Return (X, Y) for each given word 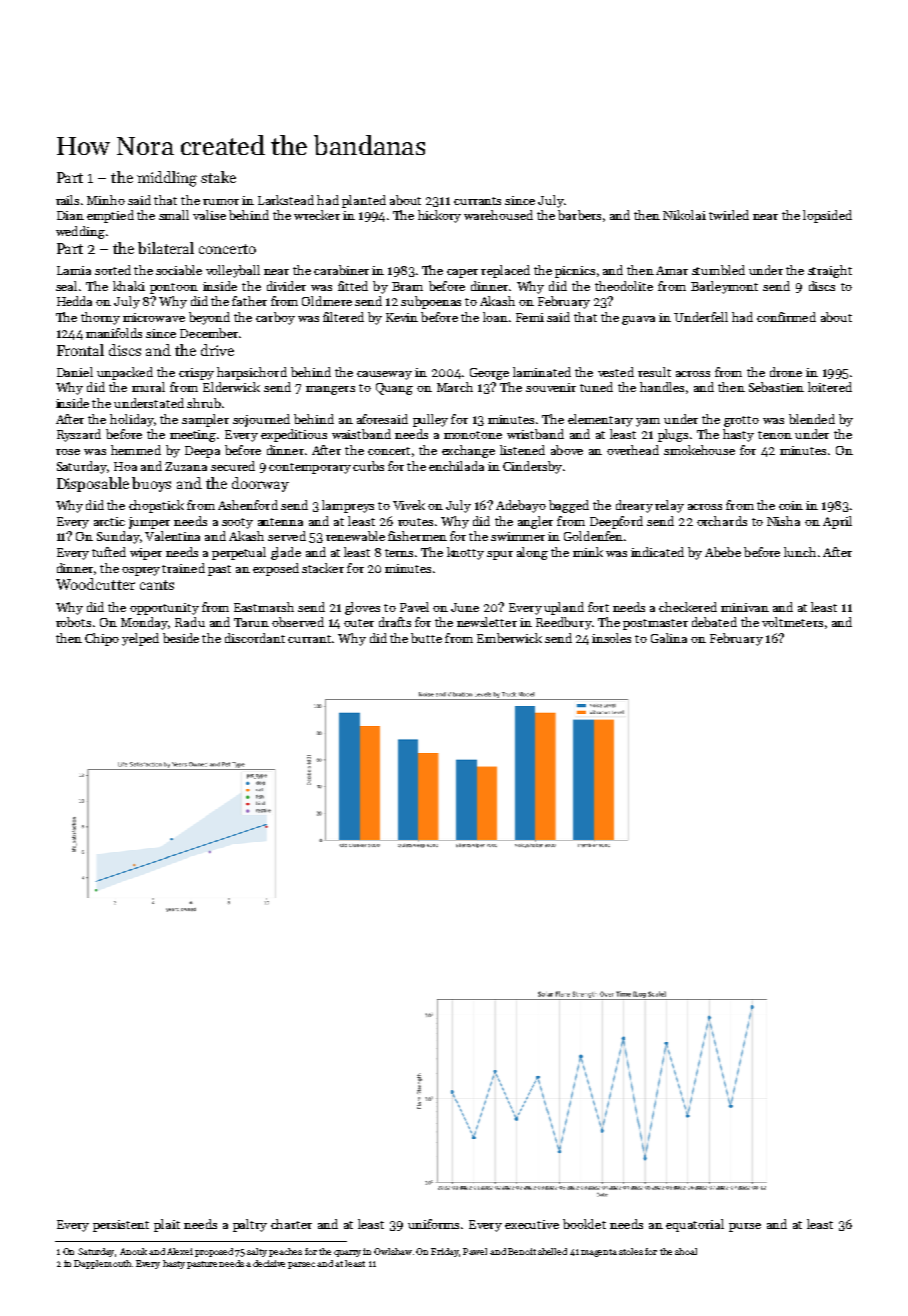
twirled (729, 215)
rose (68, 452)
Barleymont (724, 287)
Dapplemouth (102, 1264)
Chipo (102, 639)
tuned (596, 387)
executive (532, 1224)
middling (167, 179)
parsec (301, 1265)
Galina (669, 638)
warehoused (498, 215)
